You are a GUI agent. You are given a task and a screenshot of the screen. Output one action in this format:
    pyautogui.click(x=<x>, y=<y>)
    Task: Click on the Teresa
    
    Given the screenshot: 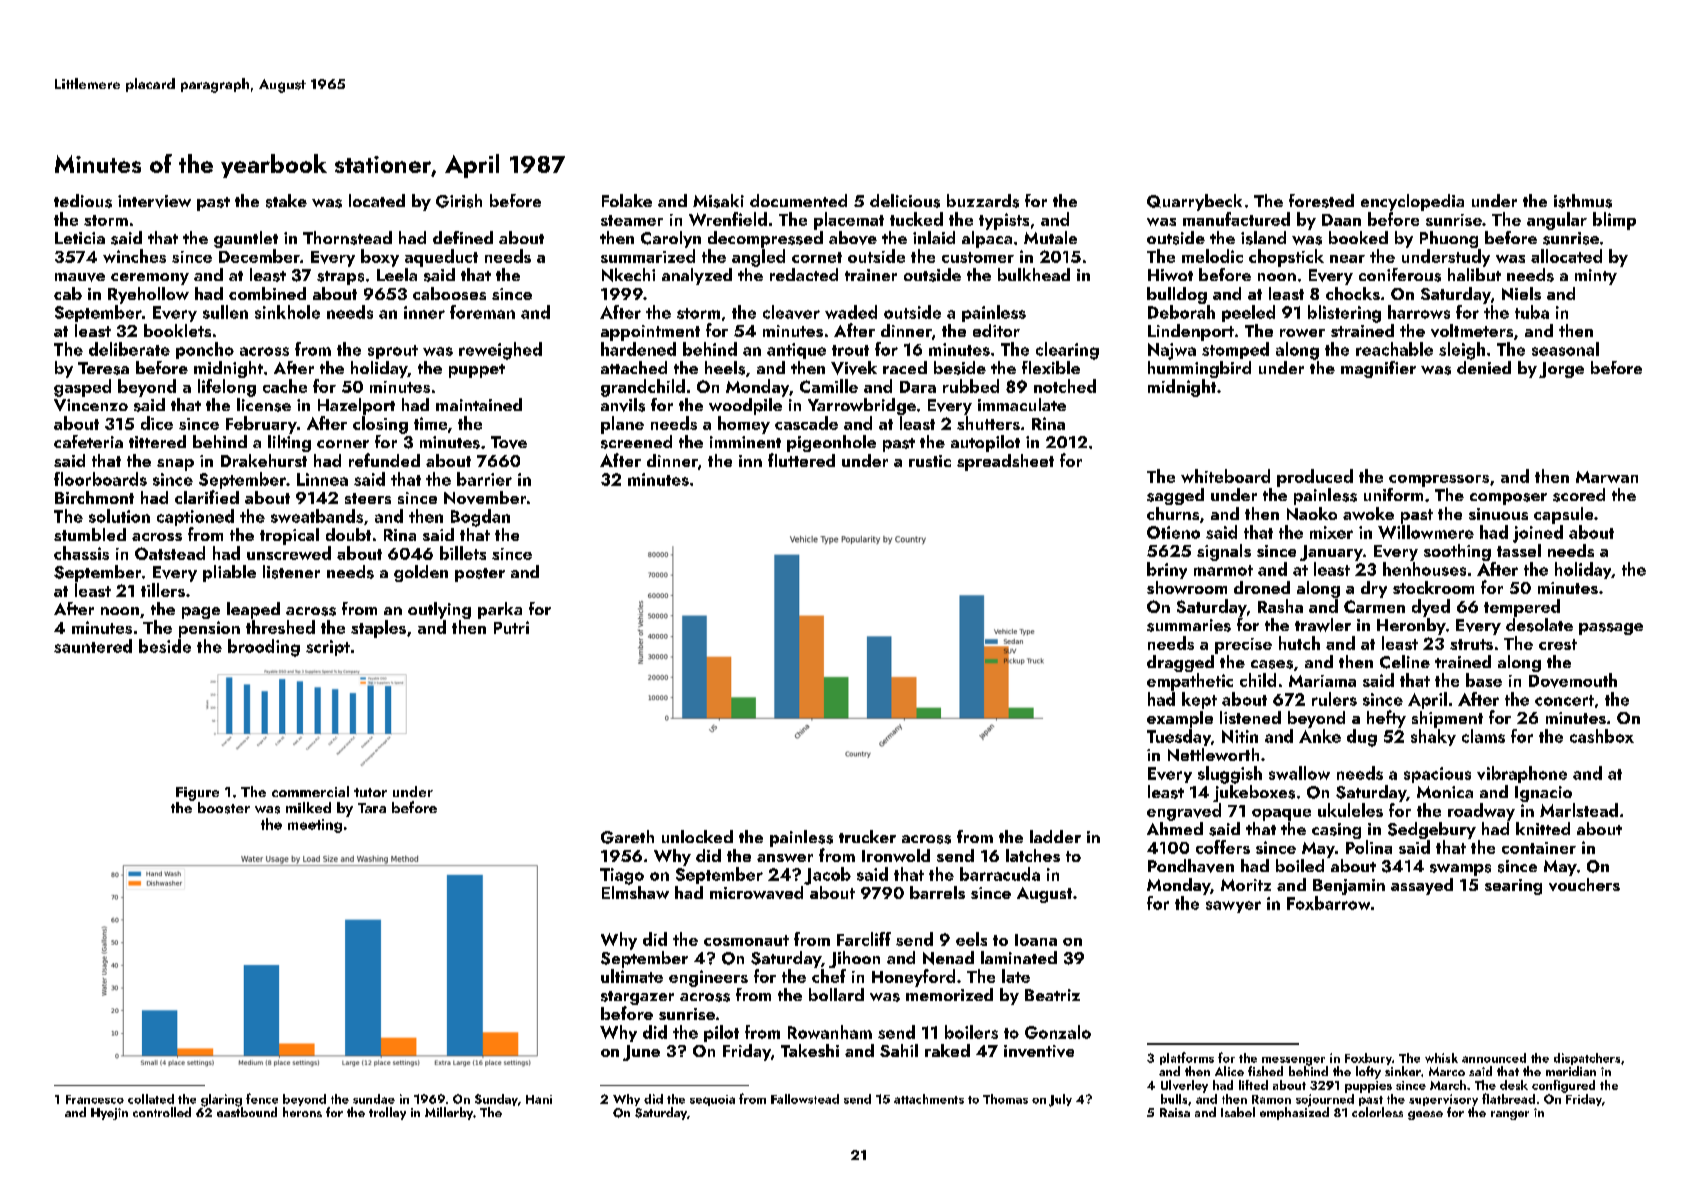 What is the action you would take?
    pyautogui.click(x=103, y=368)
